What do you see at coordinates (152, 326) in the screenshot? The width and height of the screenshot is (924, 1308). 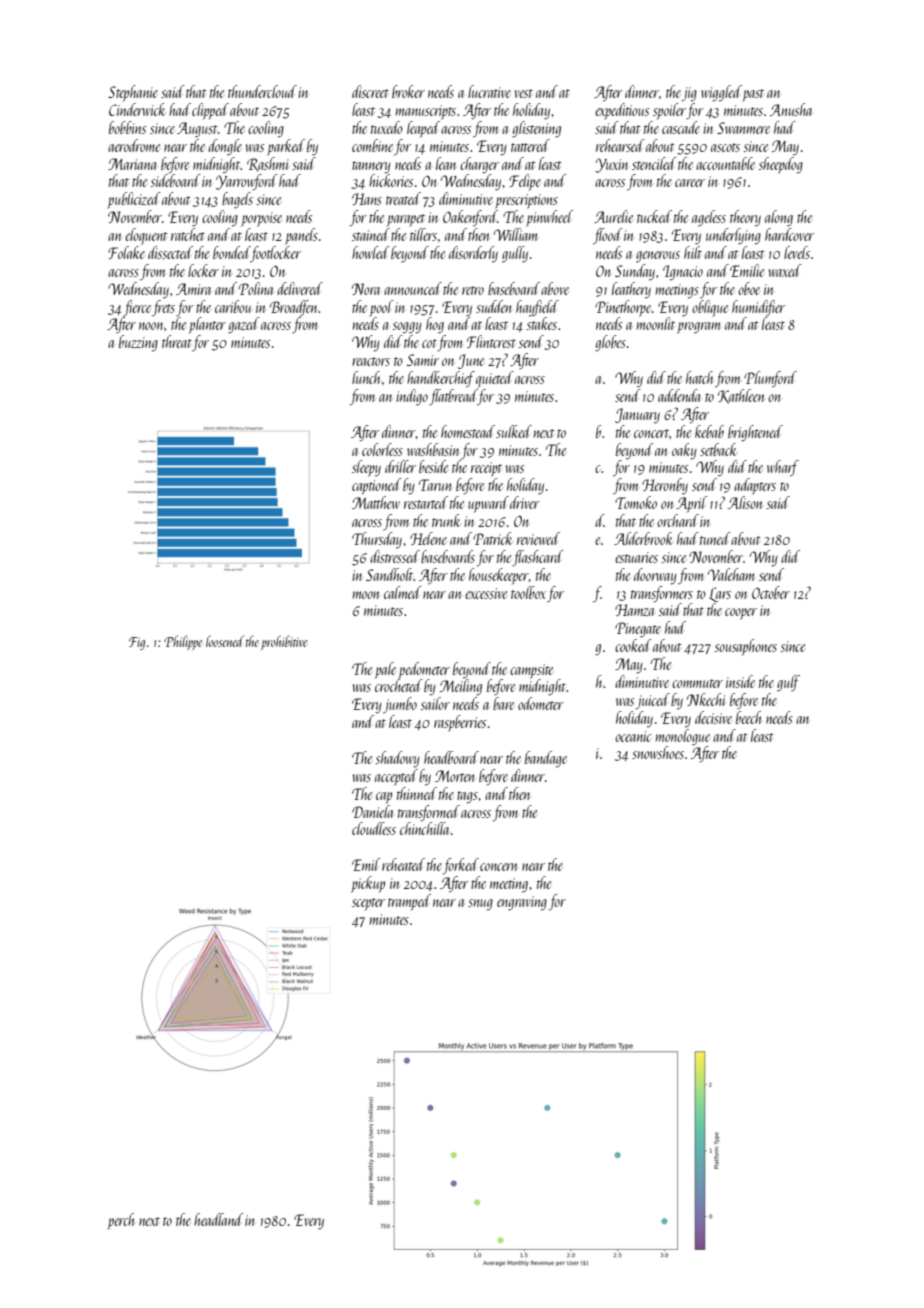 I see `noon` at bounding box center [152, 326].
